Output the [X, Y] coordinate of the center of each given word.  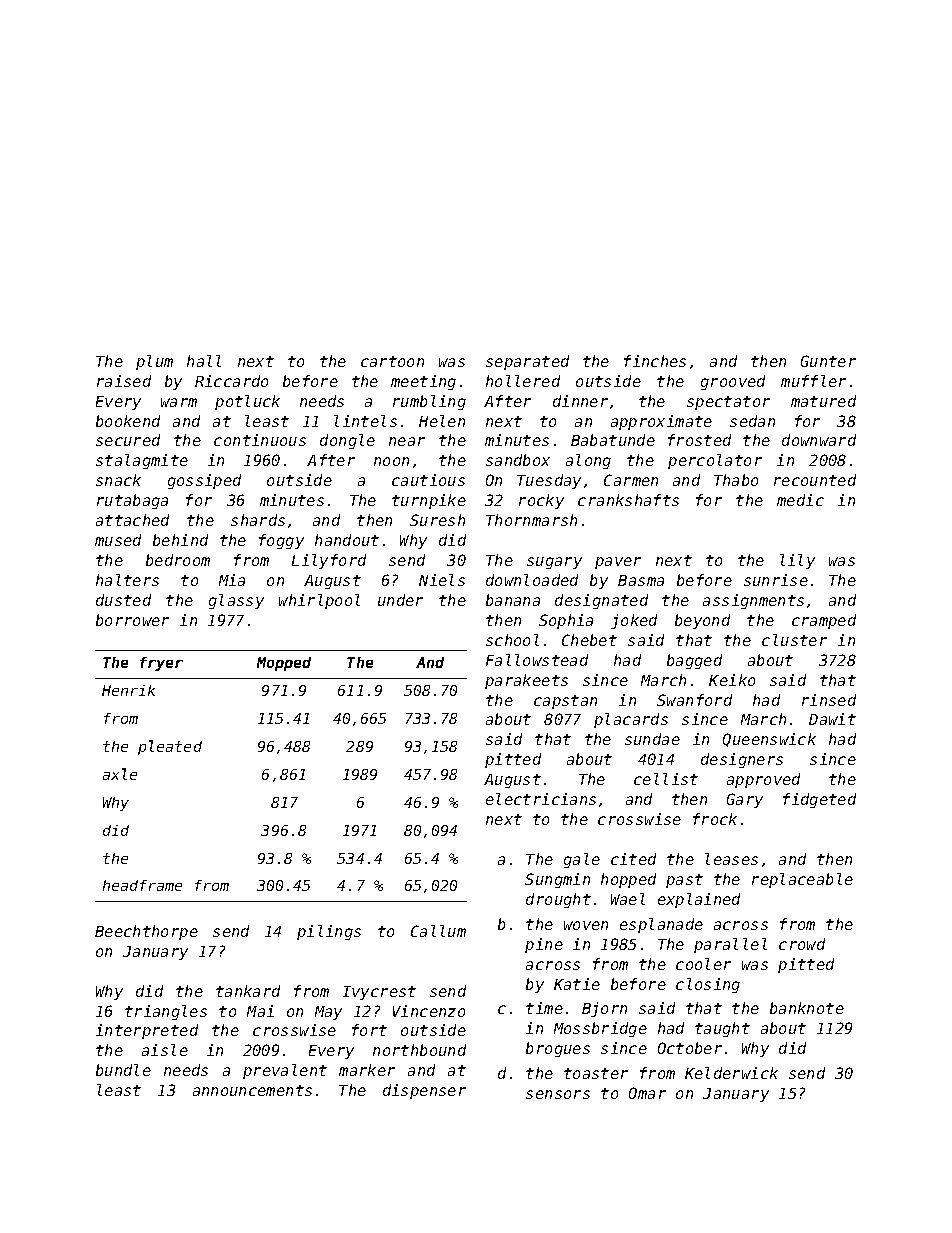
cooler [703, 964]
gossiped [204, 481]
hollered [523, 381]
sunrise [776, 580]
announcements [252, 1090]
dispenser [424, 1091]
